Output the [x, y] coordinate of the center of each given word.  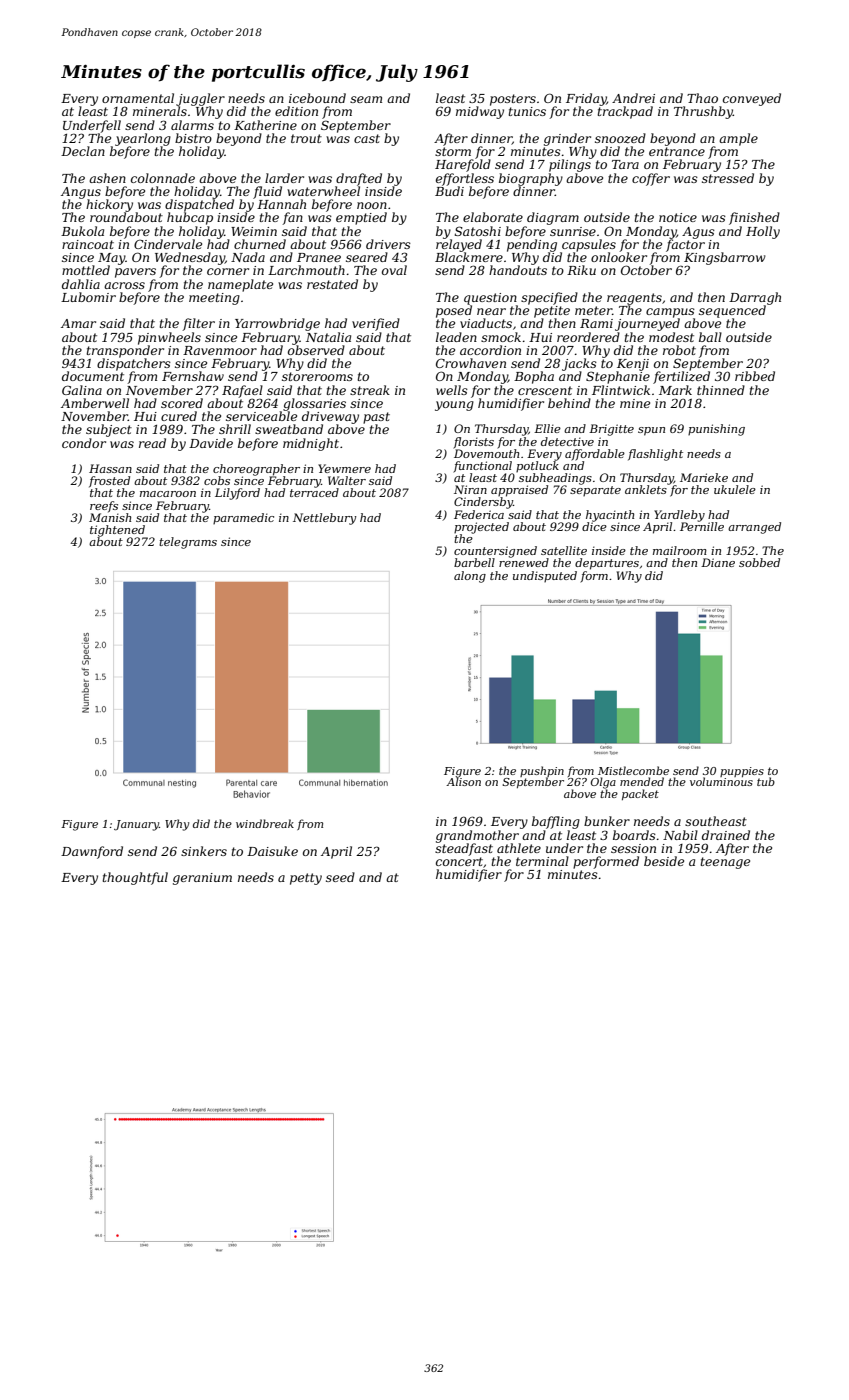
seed [340, 877]
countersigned [495, 552]
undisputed [545, 576]
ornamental [138, 98]
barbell [474, 562]
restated [332, 284]
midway [480, 112]
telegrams [188, 543]
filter [198, 324]
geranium [202, 879]
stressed [728, 178]
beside [664, 861]
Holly [763, 232]
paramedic [243, 518]
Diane [718, 562]
